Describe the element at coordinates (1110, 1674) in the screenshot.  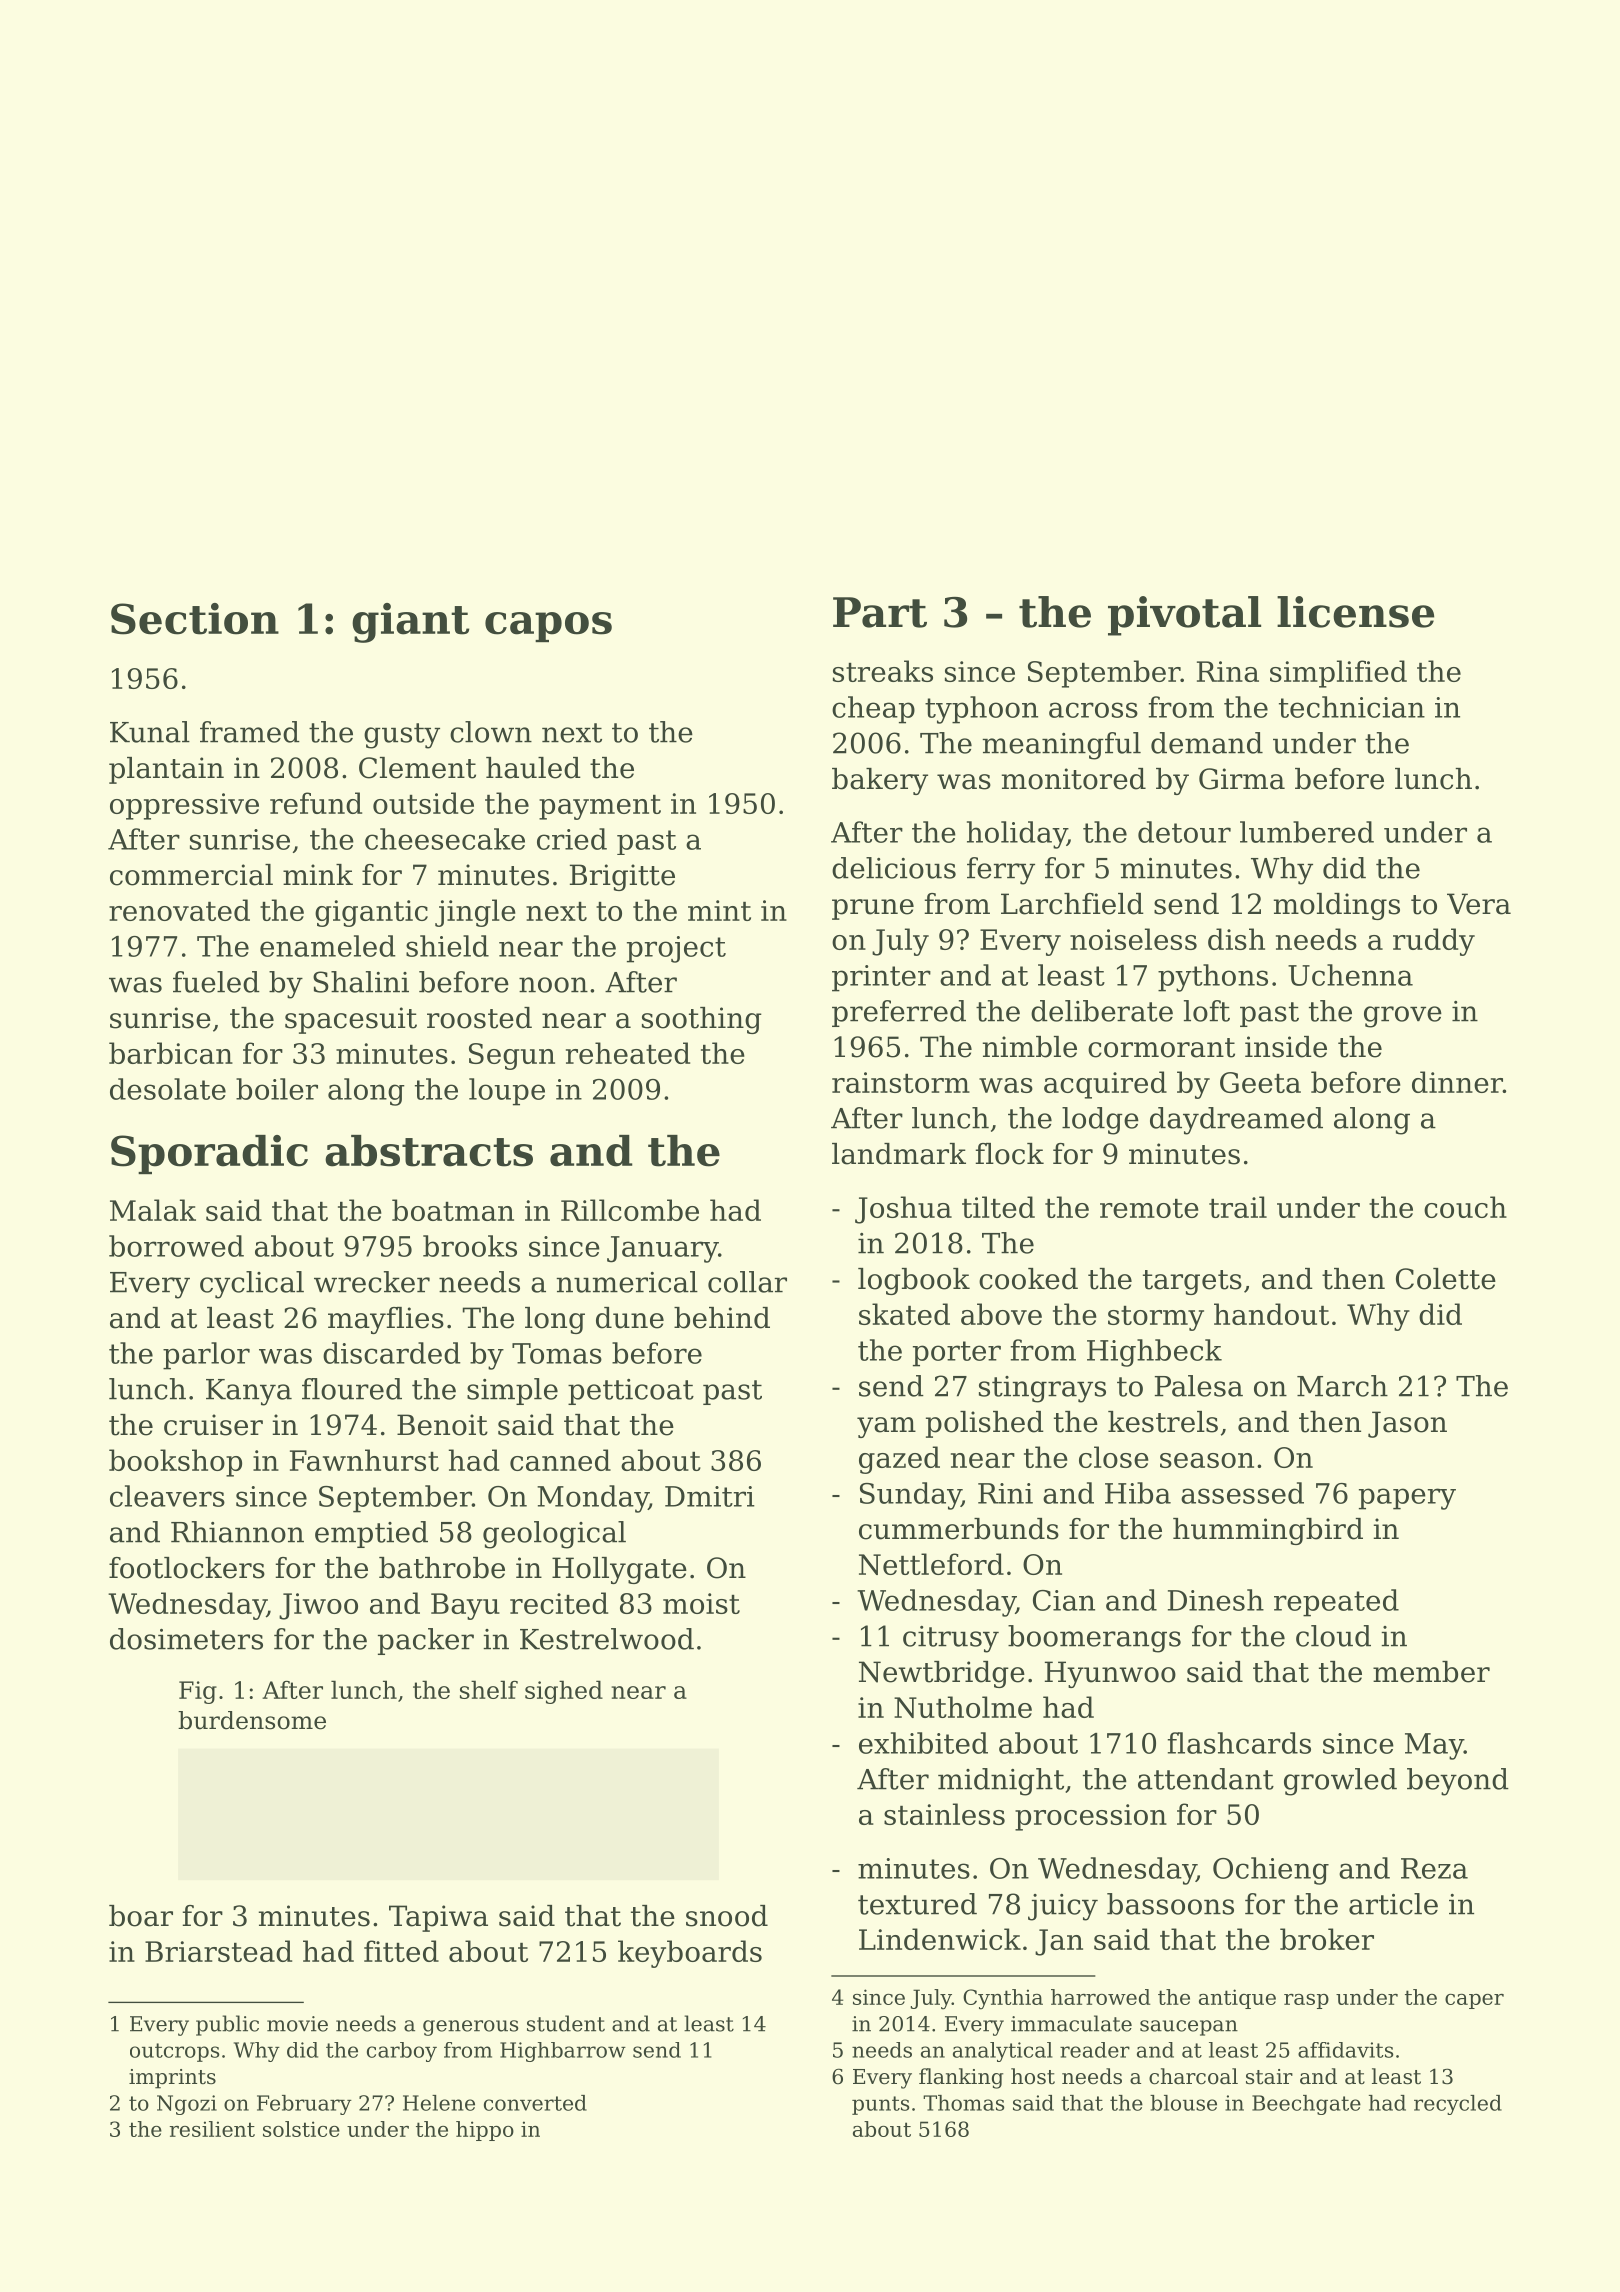
I see `Hyunwoo` at that location.
